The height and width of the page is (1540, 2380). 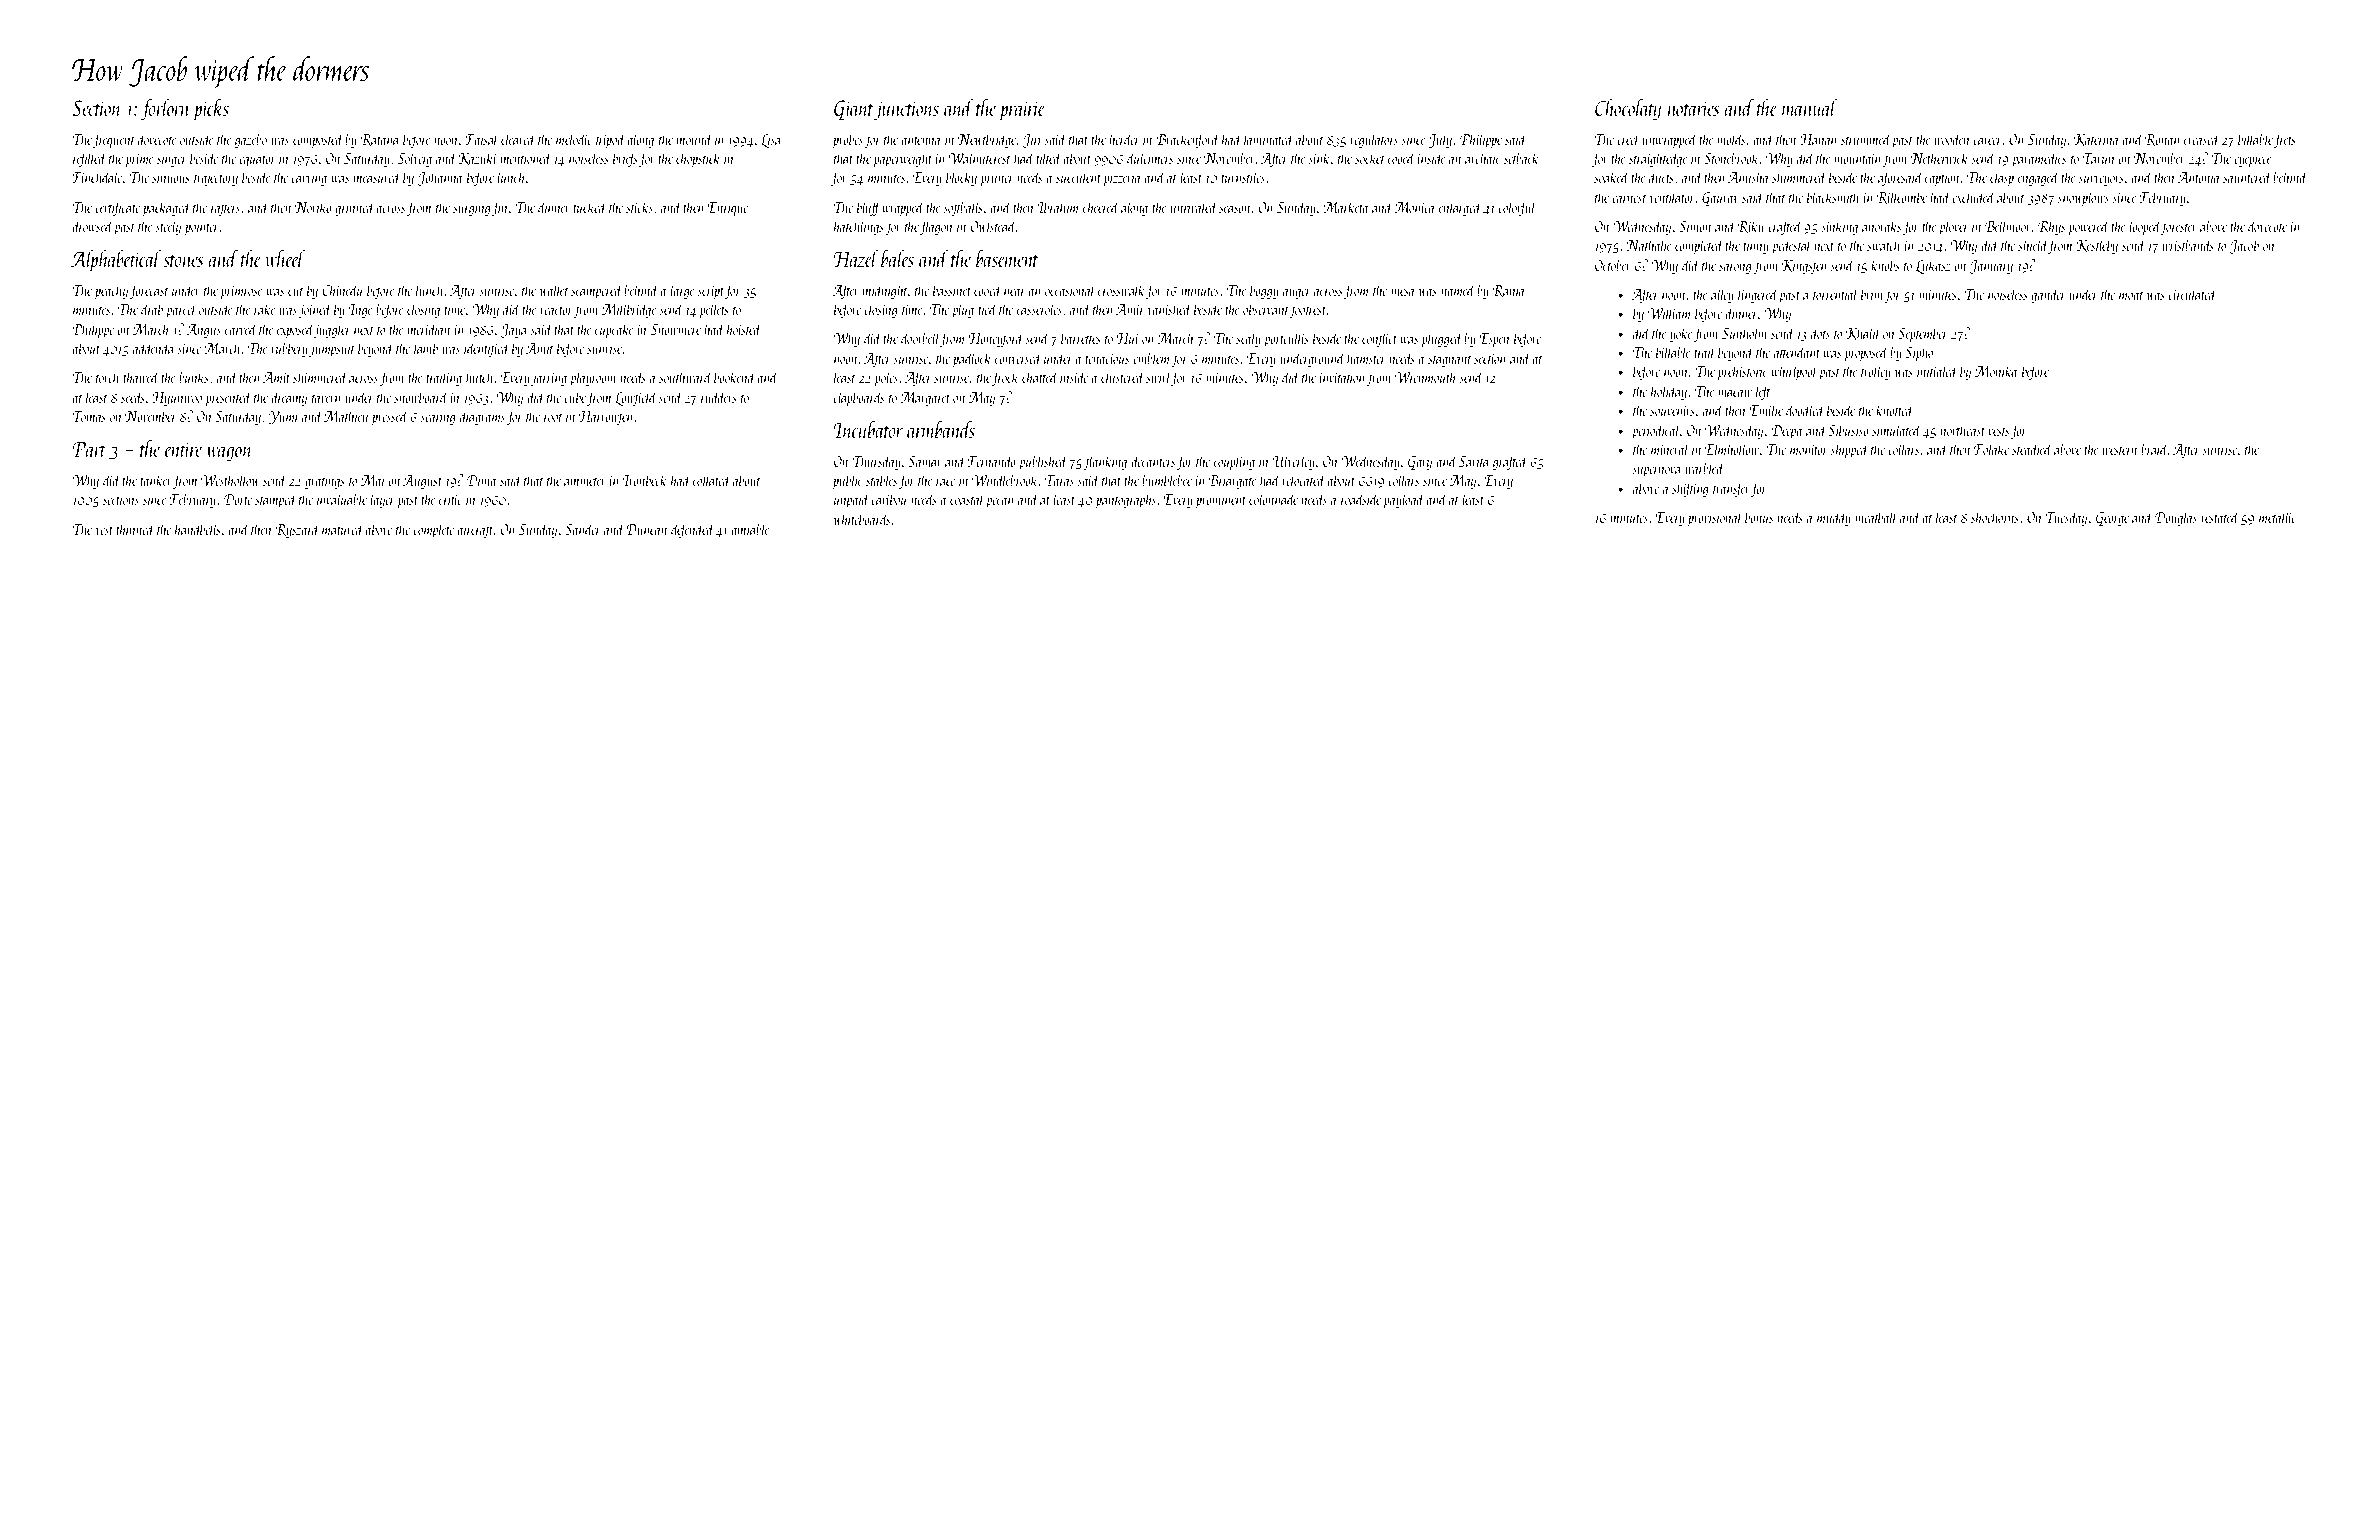 What do you see at coordinates (1414, 207) in the page?
I see `Monica` at bounding box center [1414, 207].
